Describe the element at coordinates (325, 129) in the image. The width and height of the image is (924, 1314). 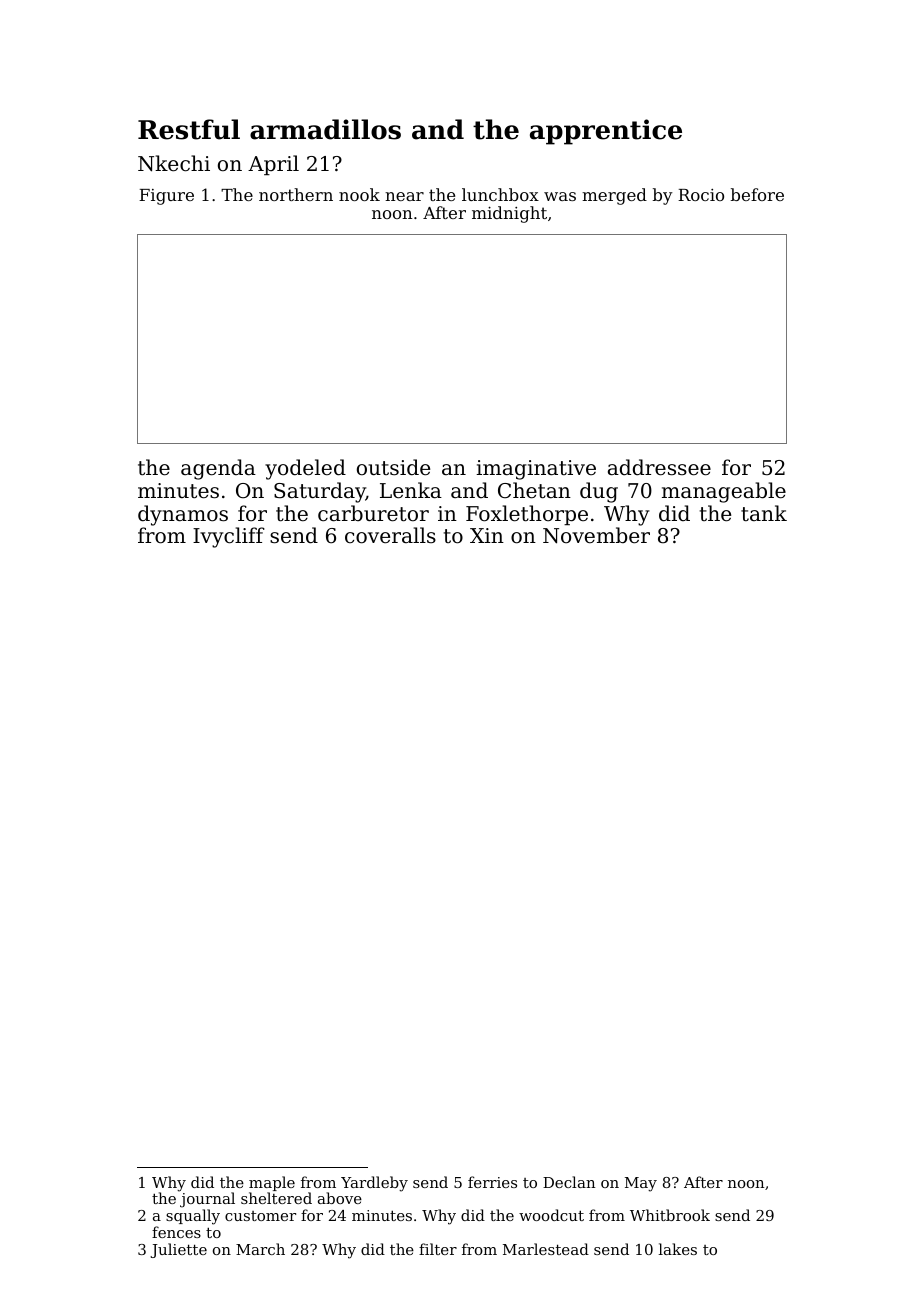
I see `armadillos` at that location.
